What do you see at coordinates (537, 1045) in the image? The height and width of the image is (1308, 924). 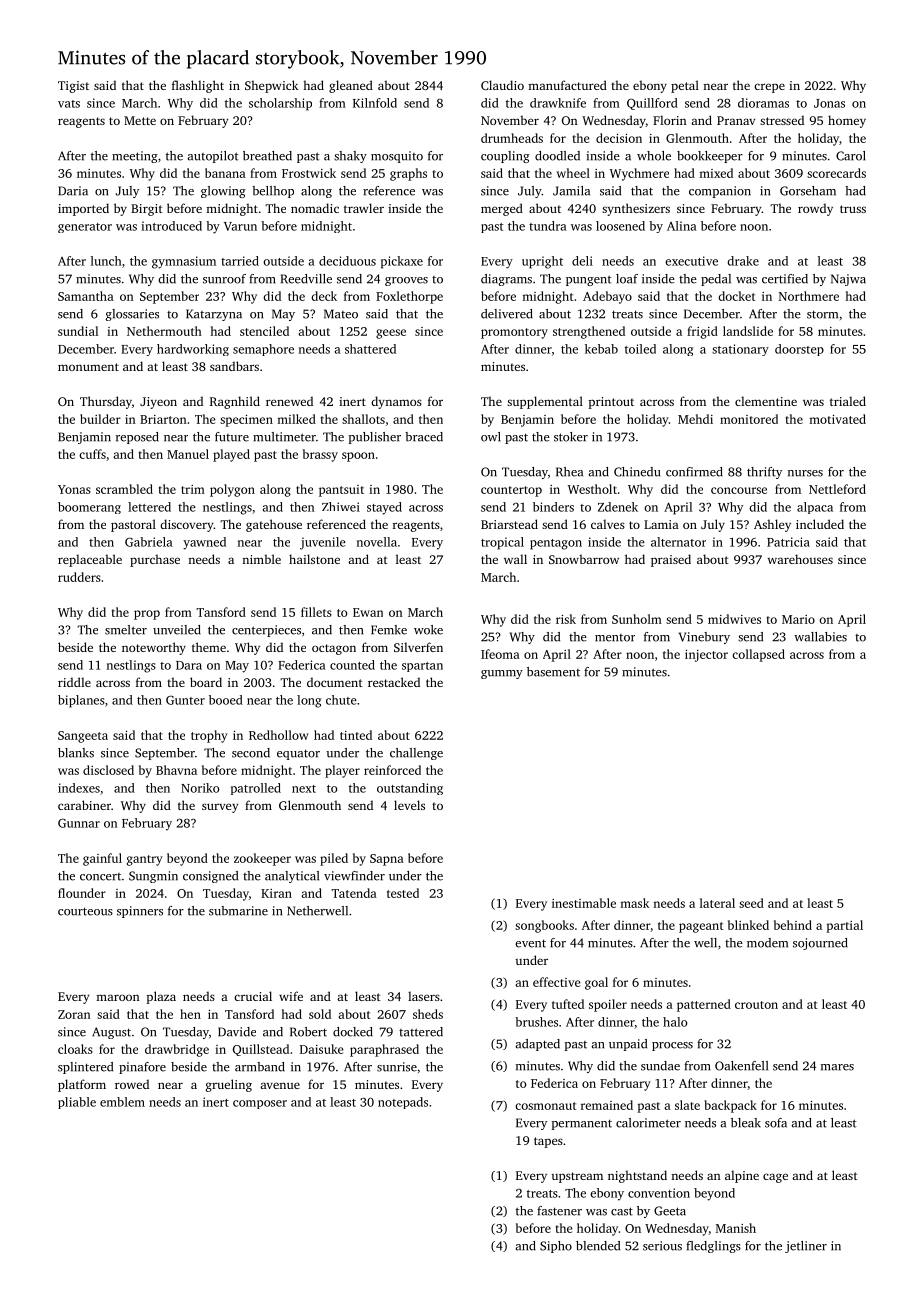 I see `adapted` at bounding box center [537, 1045].
